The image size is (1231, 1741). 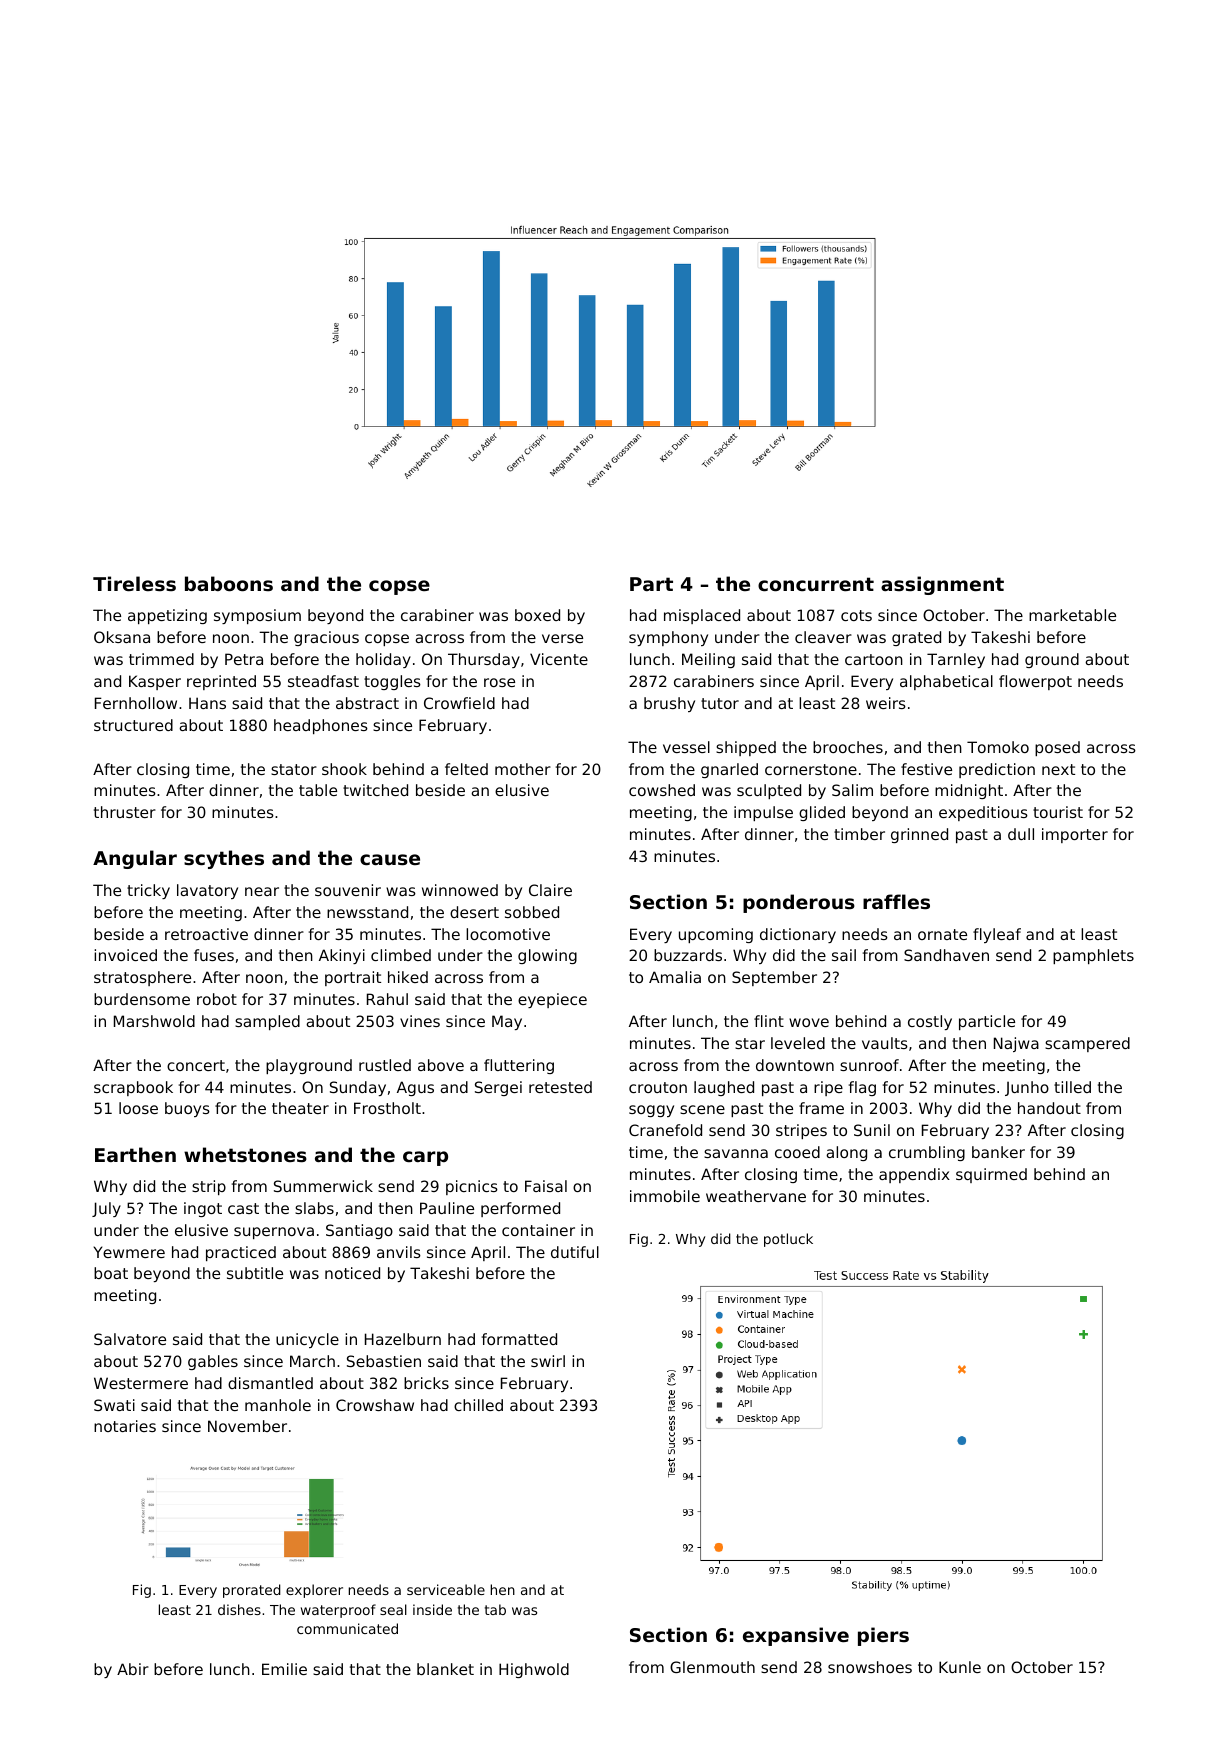 I want to click on theater, so click(x=300, y=1108).
